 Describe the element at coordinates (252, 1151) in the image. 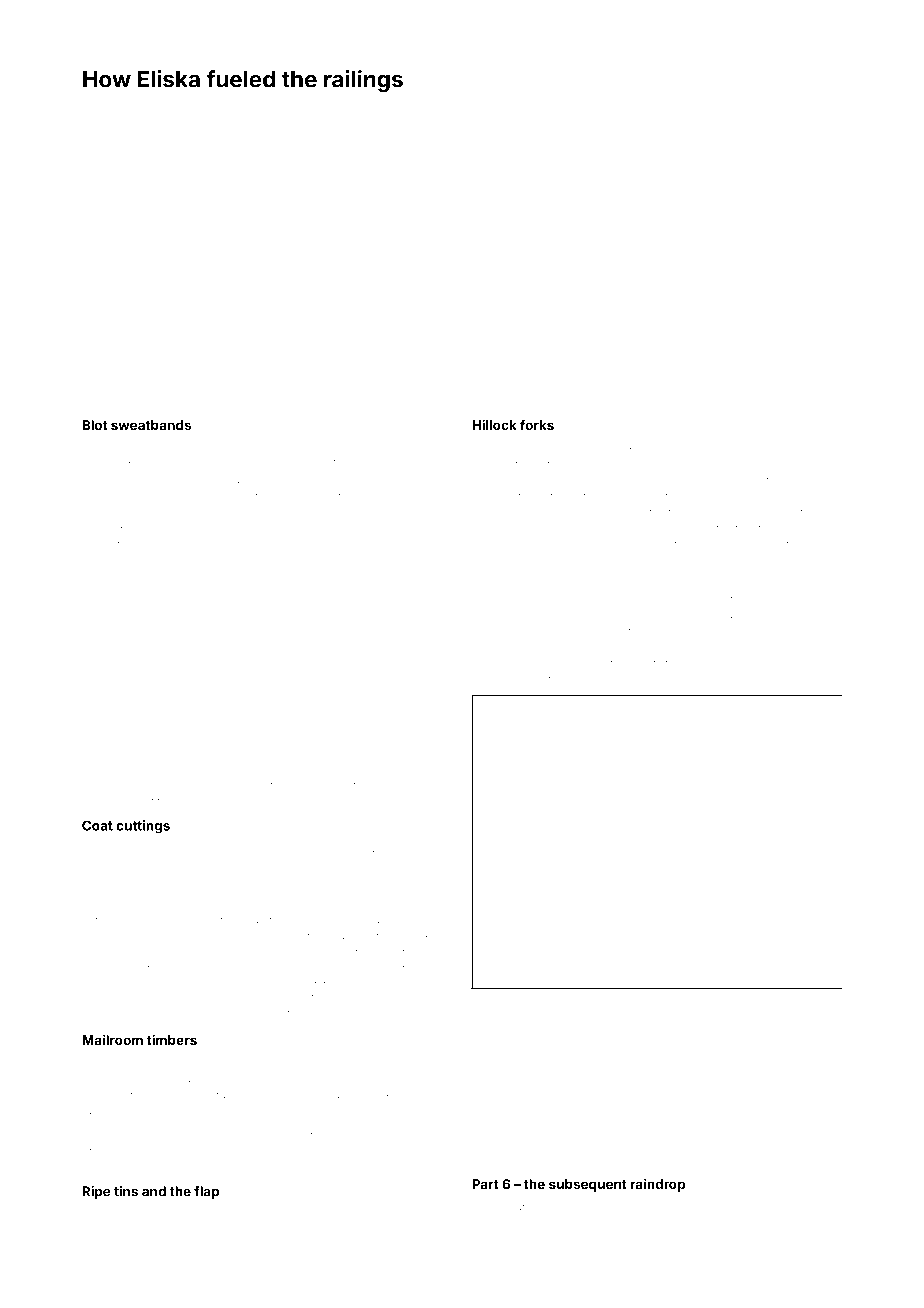

I see `stern` at that location.
